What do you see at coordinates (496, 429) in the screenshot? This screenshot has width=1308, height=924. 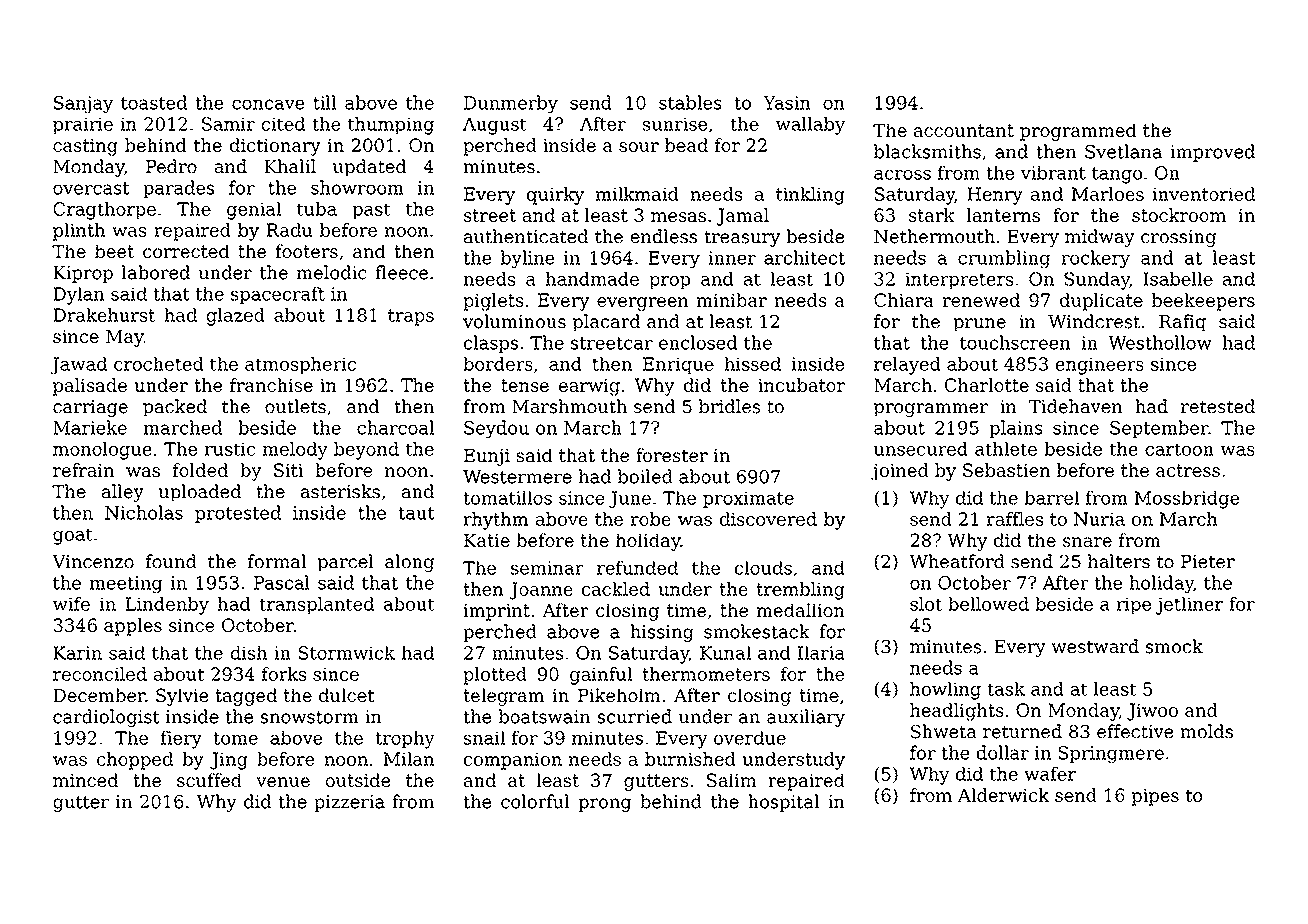 I see `Seydou` at bounding box center [496, 429].
